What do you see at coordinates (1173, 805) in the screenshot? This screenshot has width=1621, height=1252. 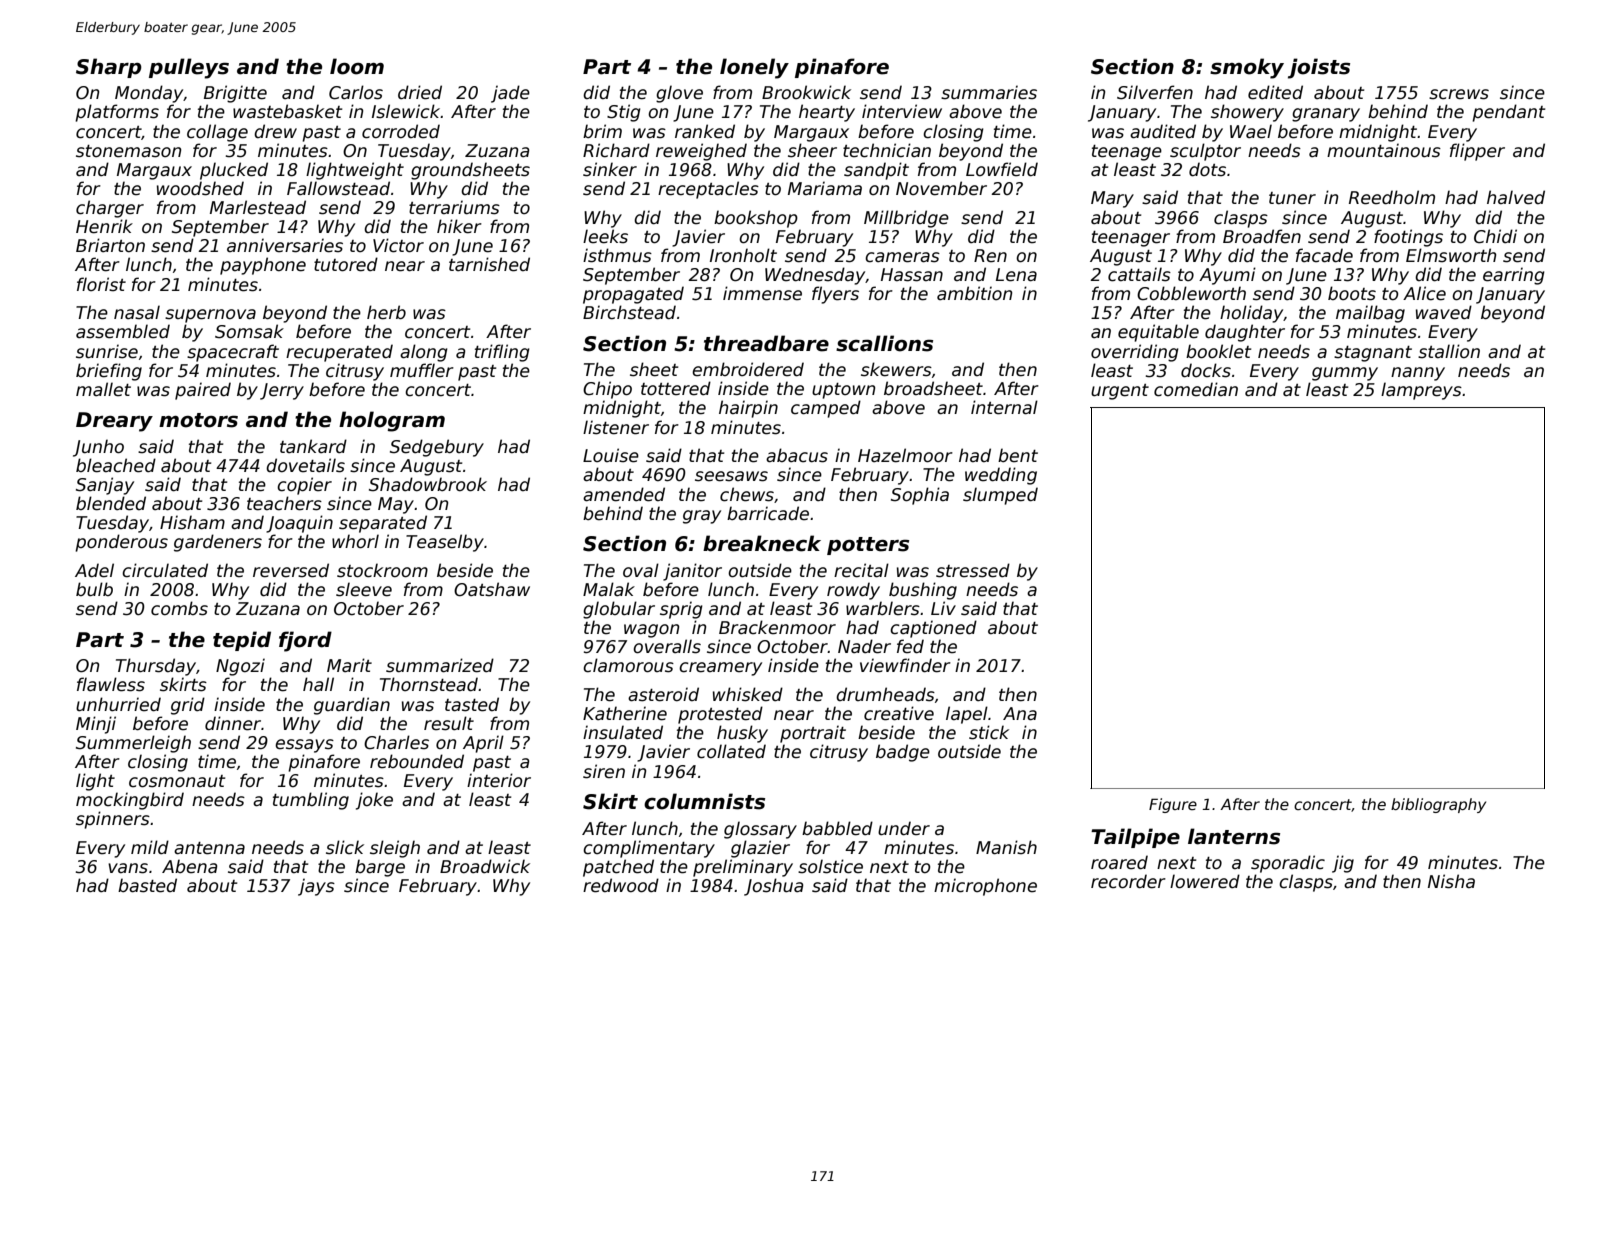 I see `Figure` at bounding box center [1173, 805].
